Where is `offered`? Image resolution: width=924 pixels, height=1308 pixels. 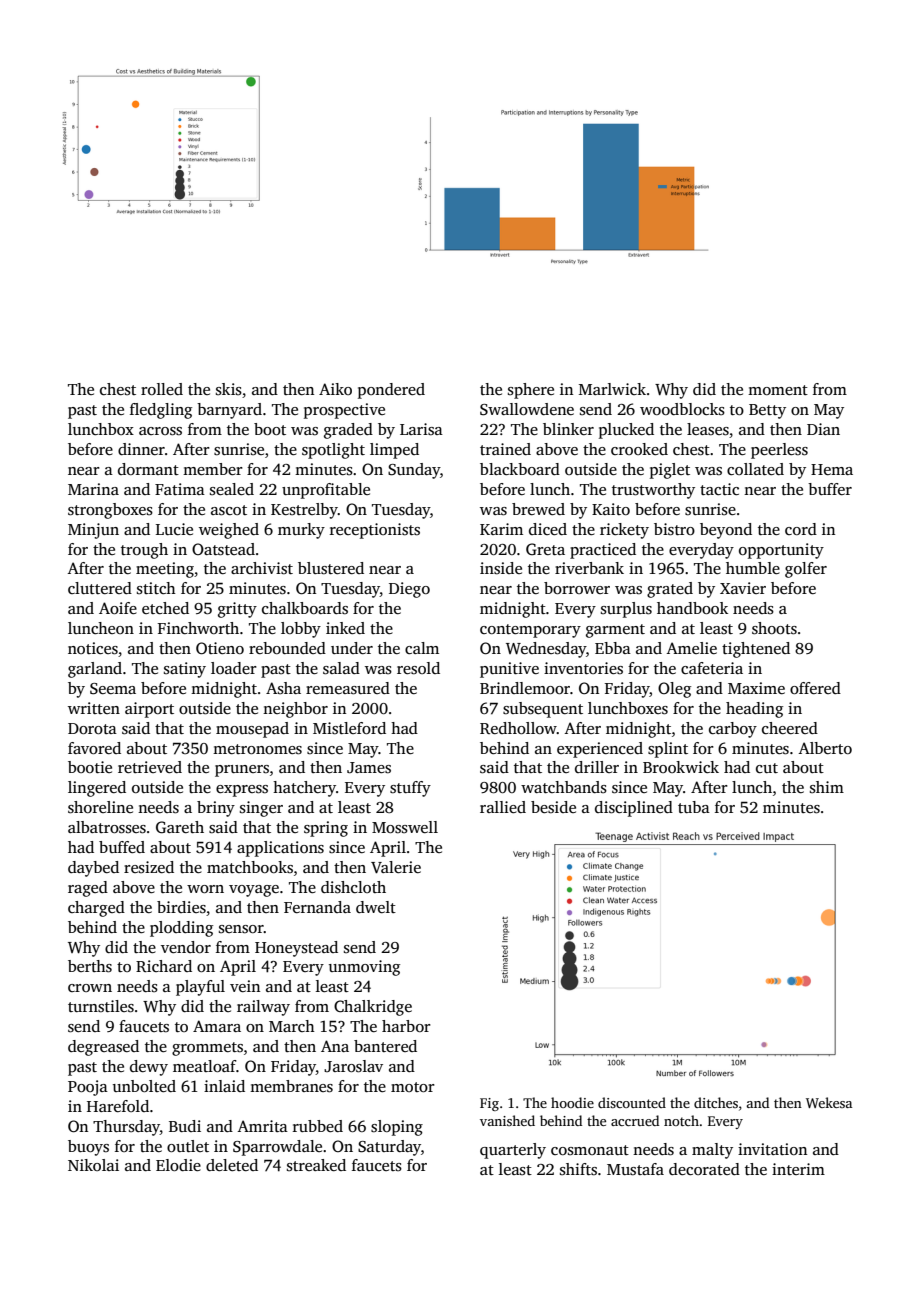 offered is located at coordinates (815, 688).
